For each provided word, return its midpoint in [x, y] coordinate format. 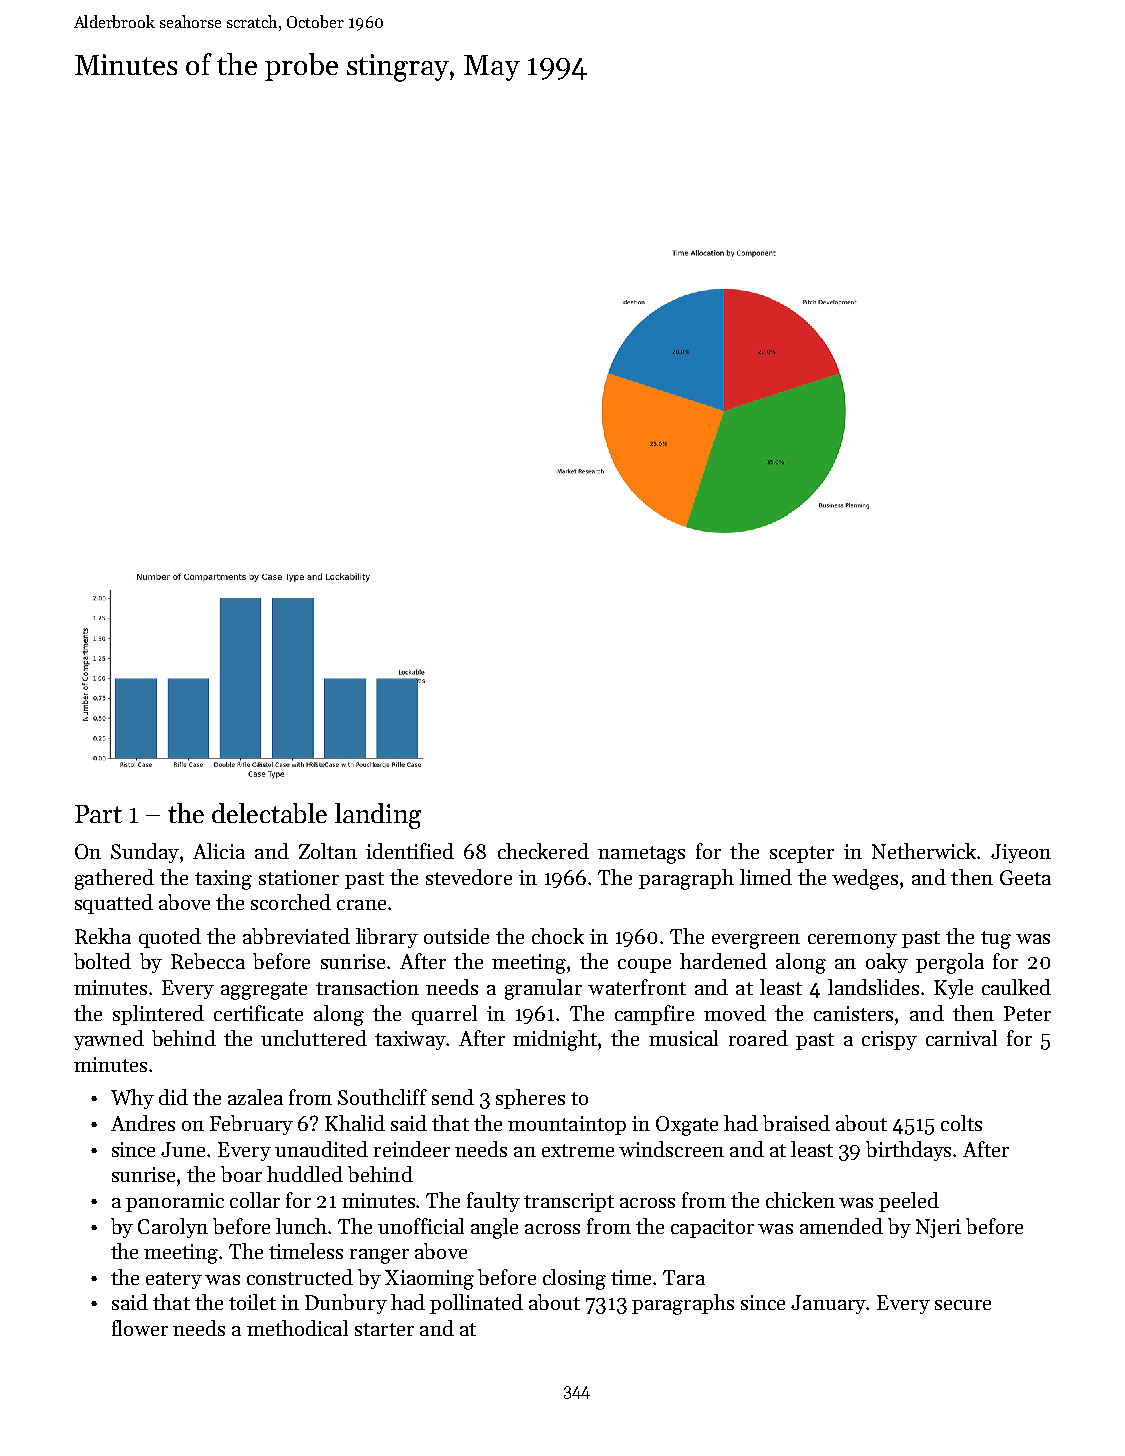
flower [140, 1328]
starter [384, 1329]
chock [558, 936]
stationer [299, 877]
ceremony [852, 941]
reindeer [412, 1149]
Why [132, 1099]
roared [758, 1038]
